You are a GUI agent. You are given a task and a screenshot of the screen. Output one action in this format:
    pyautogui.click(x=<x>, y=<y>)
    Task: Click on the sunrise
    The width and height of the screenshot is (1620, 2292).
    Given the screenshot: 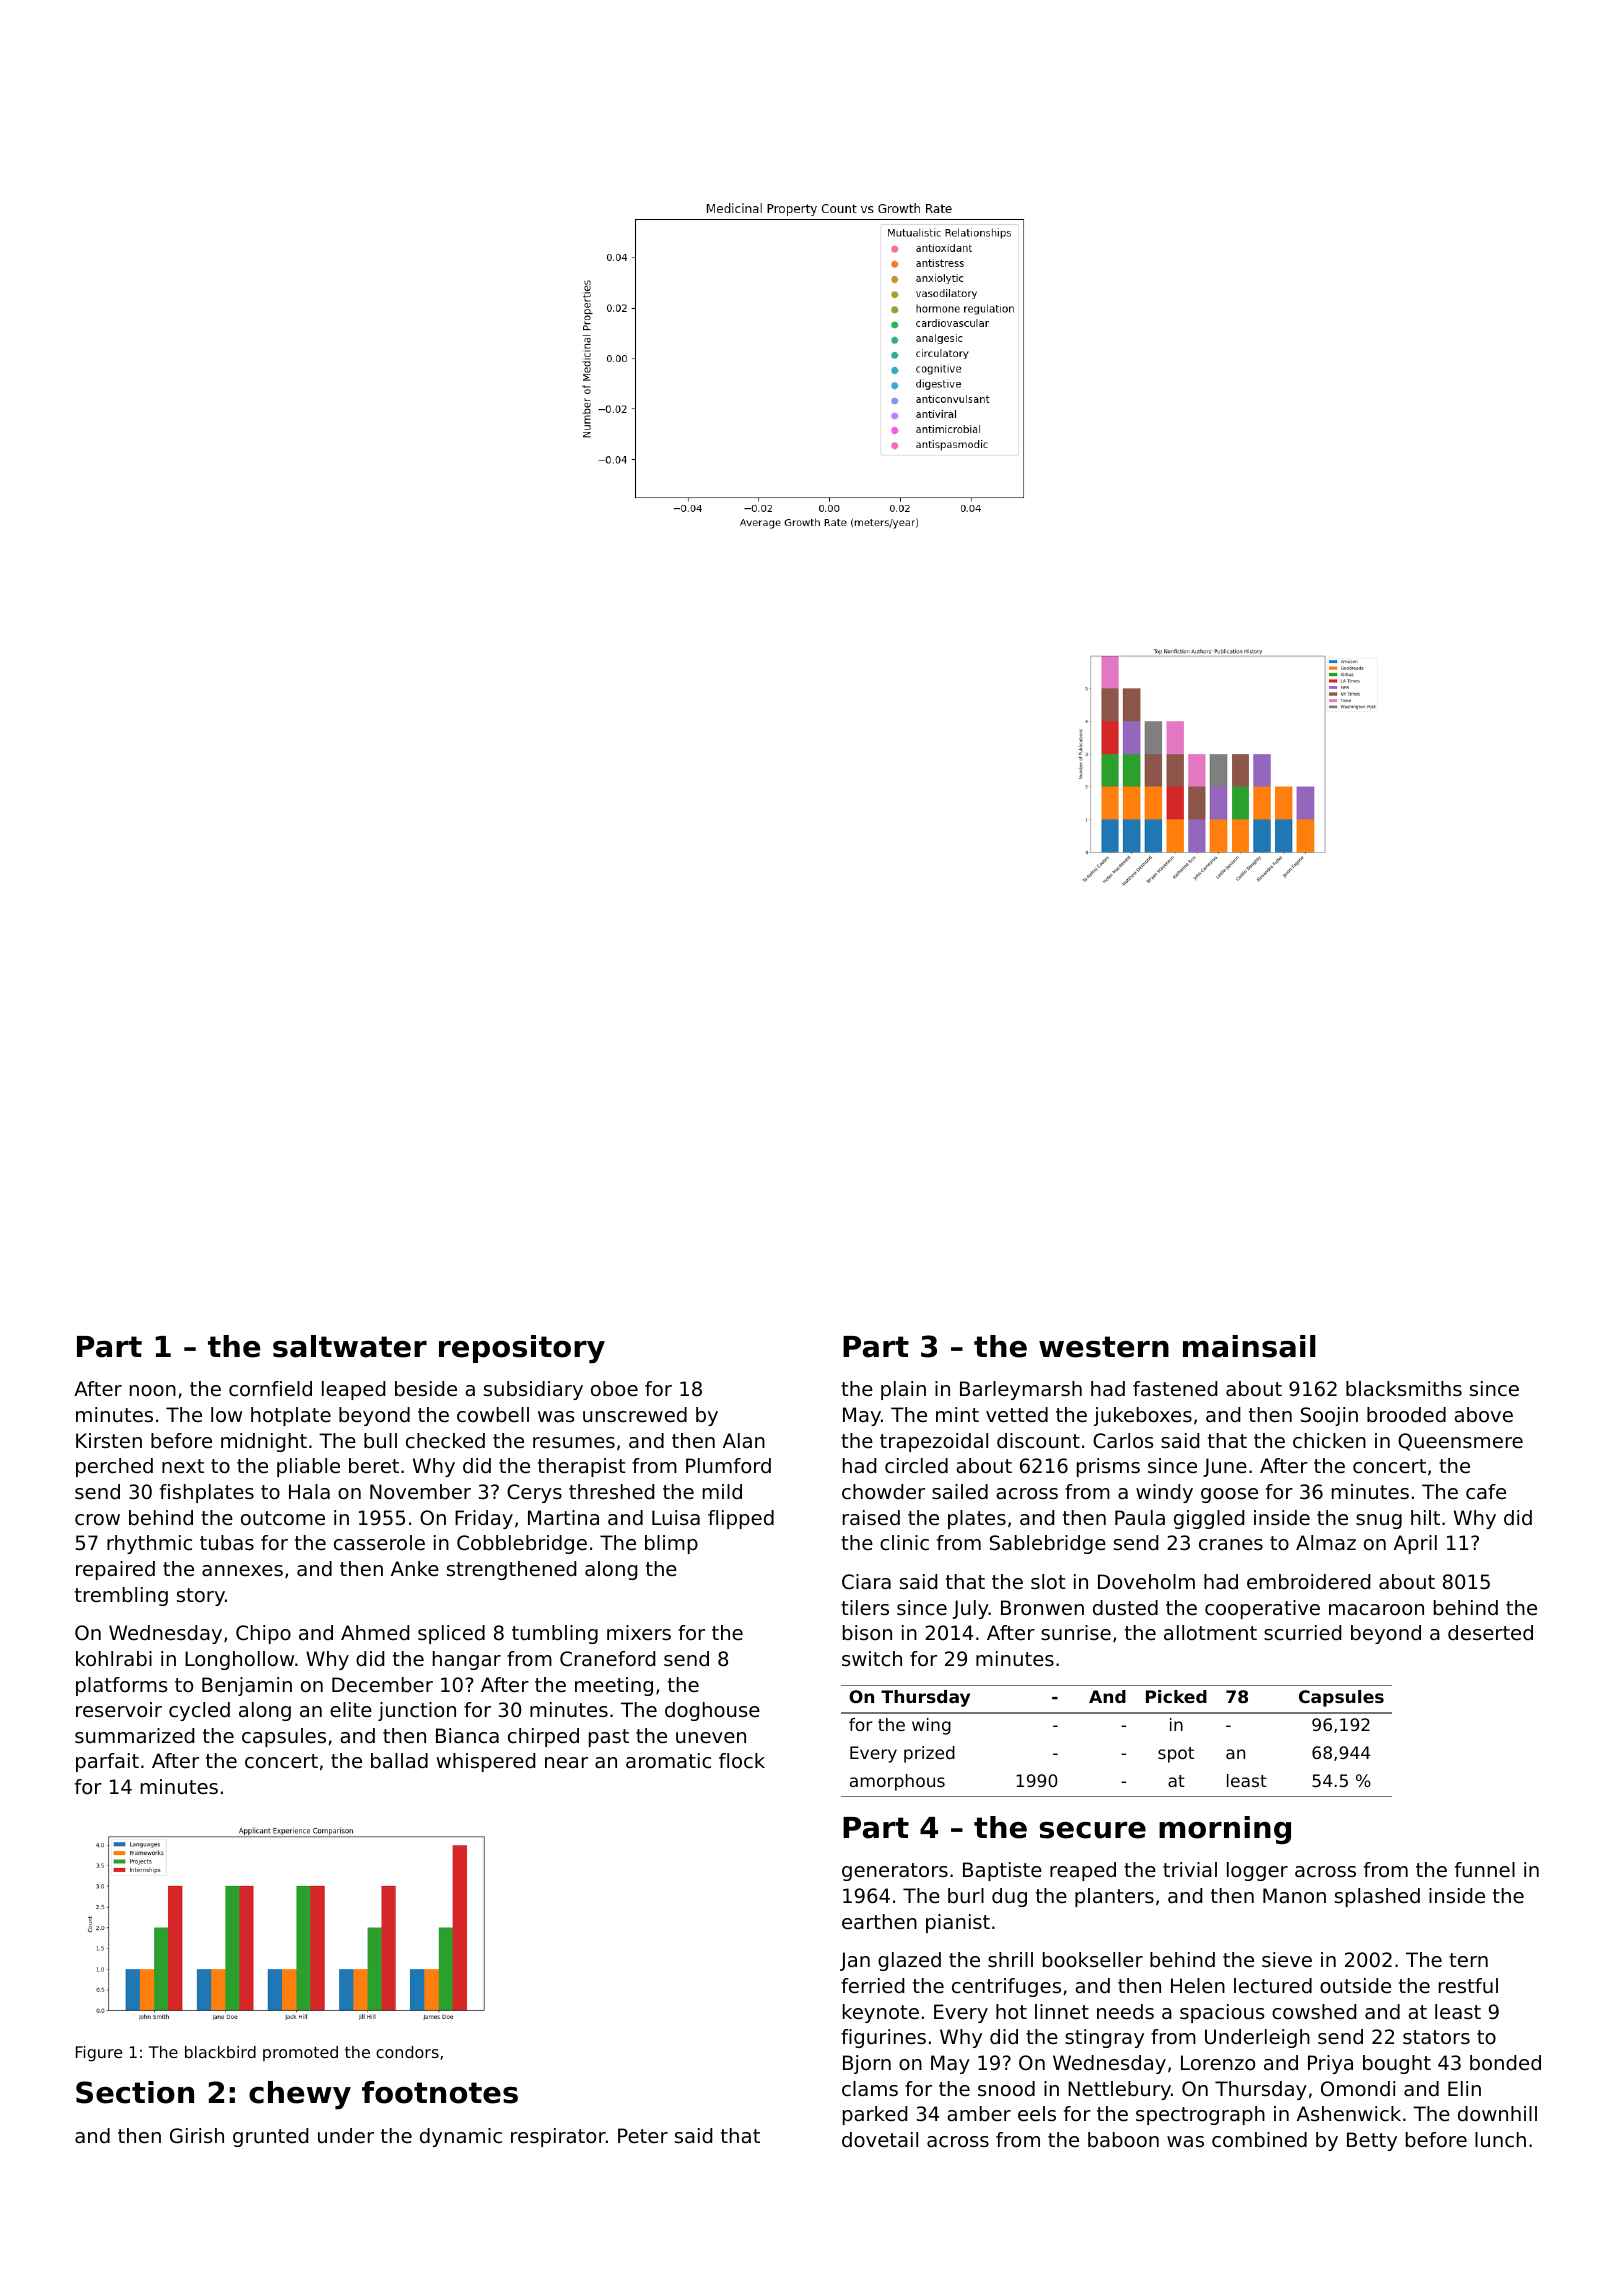 What is the action you would take?
    pyautogui.click(x=1076, y=1633)
